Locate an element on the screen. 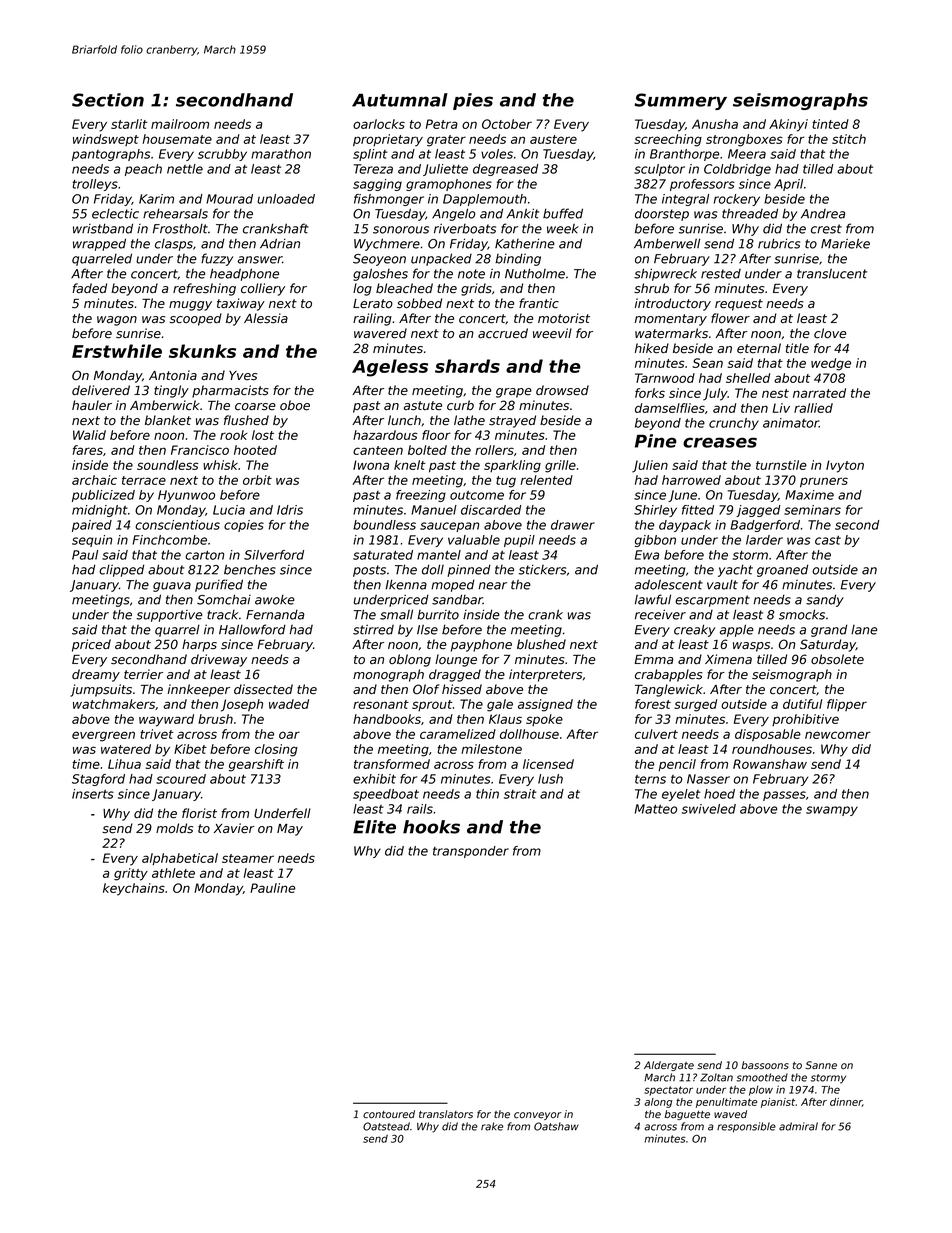 The width and height of the screenshot is (952, 1233). screeching is located at coordinates (668, 140).
